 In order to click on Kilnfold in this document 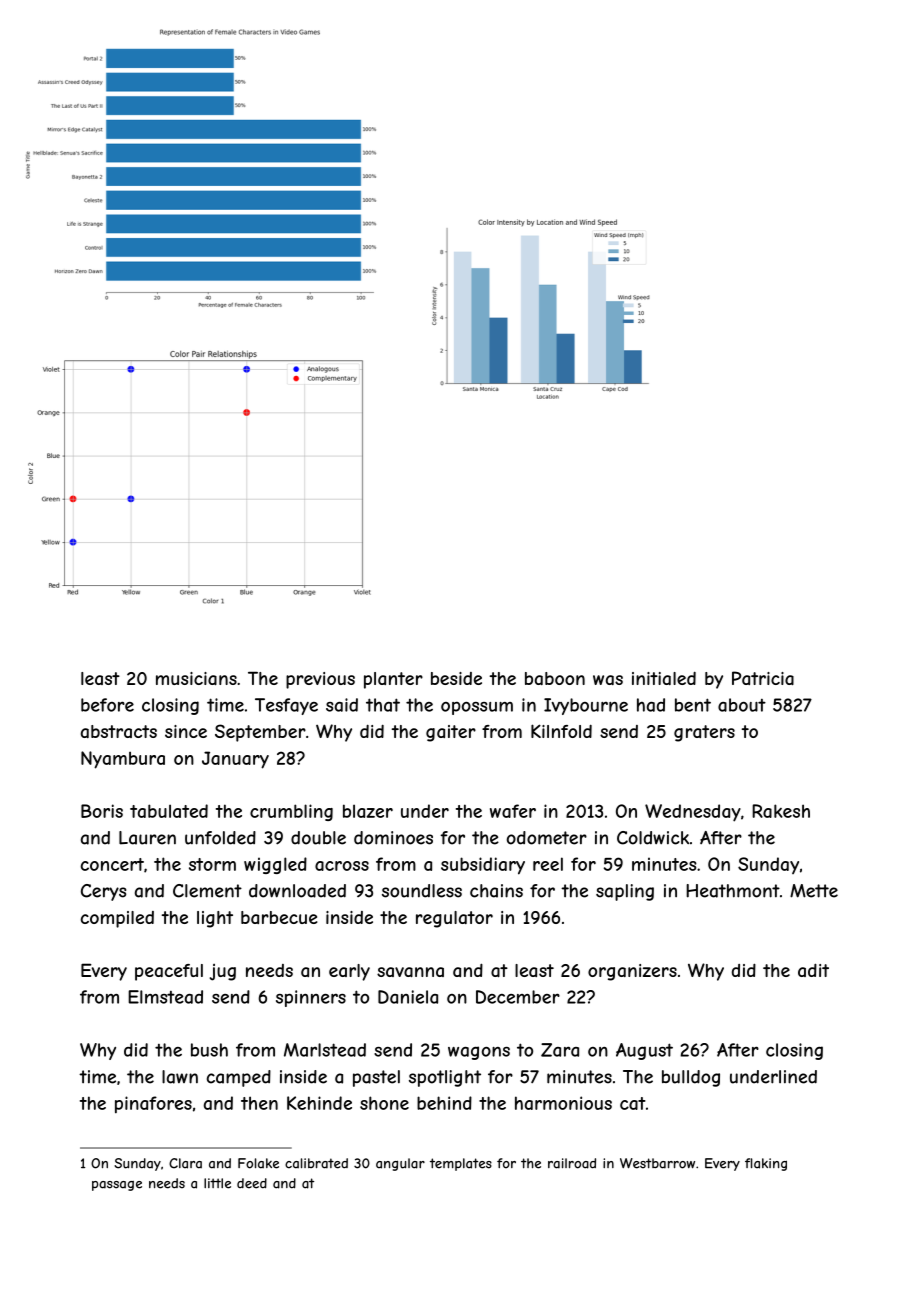, I will do `click(561, 731)`.
